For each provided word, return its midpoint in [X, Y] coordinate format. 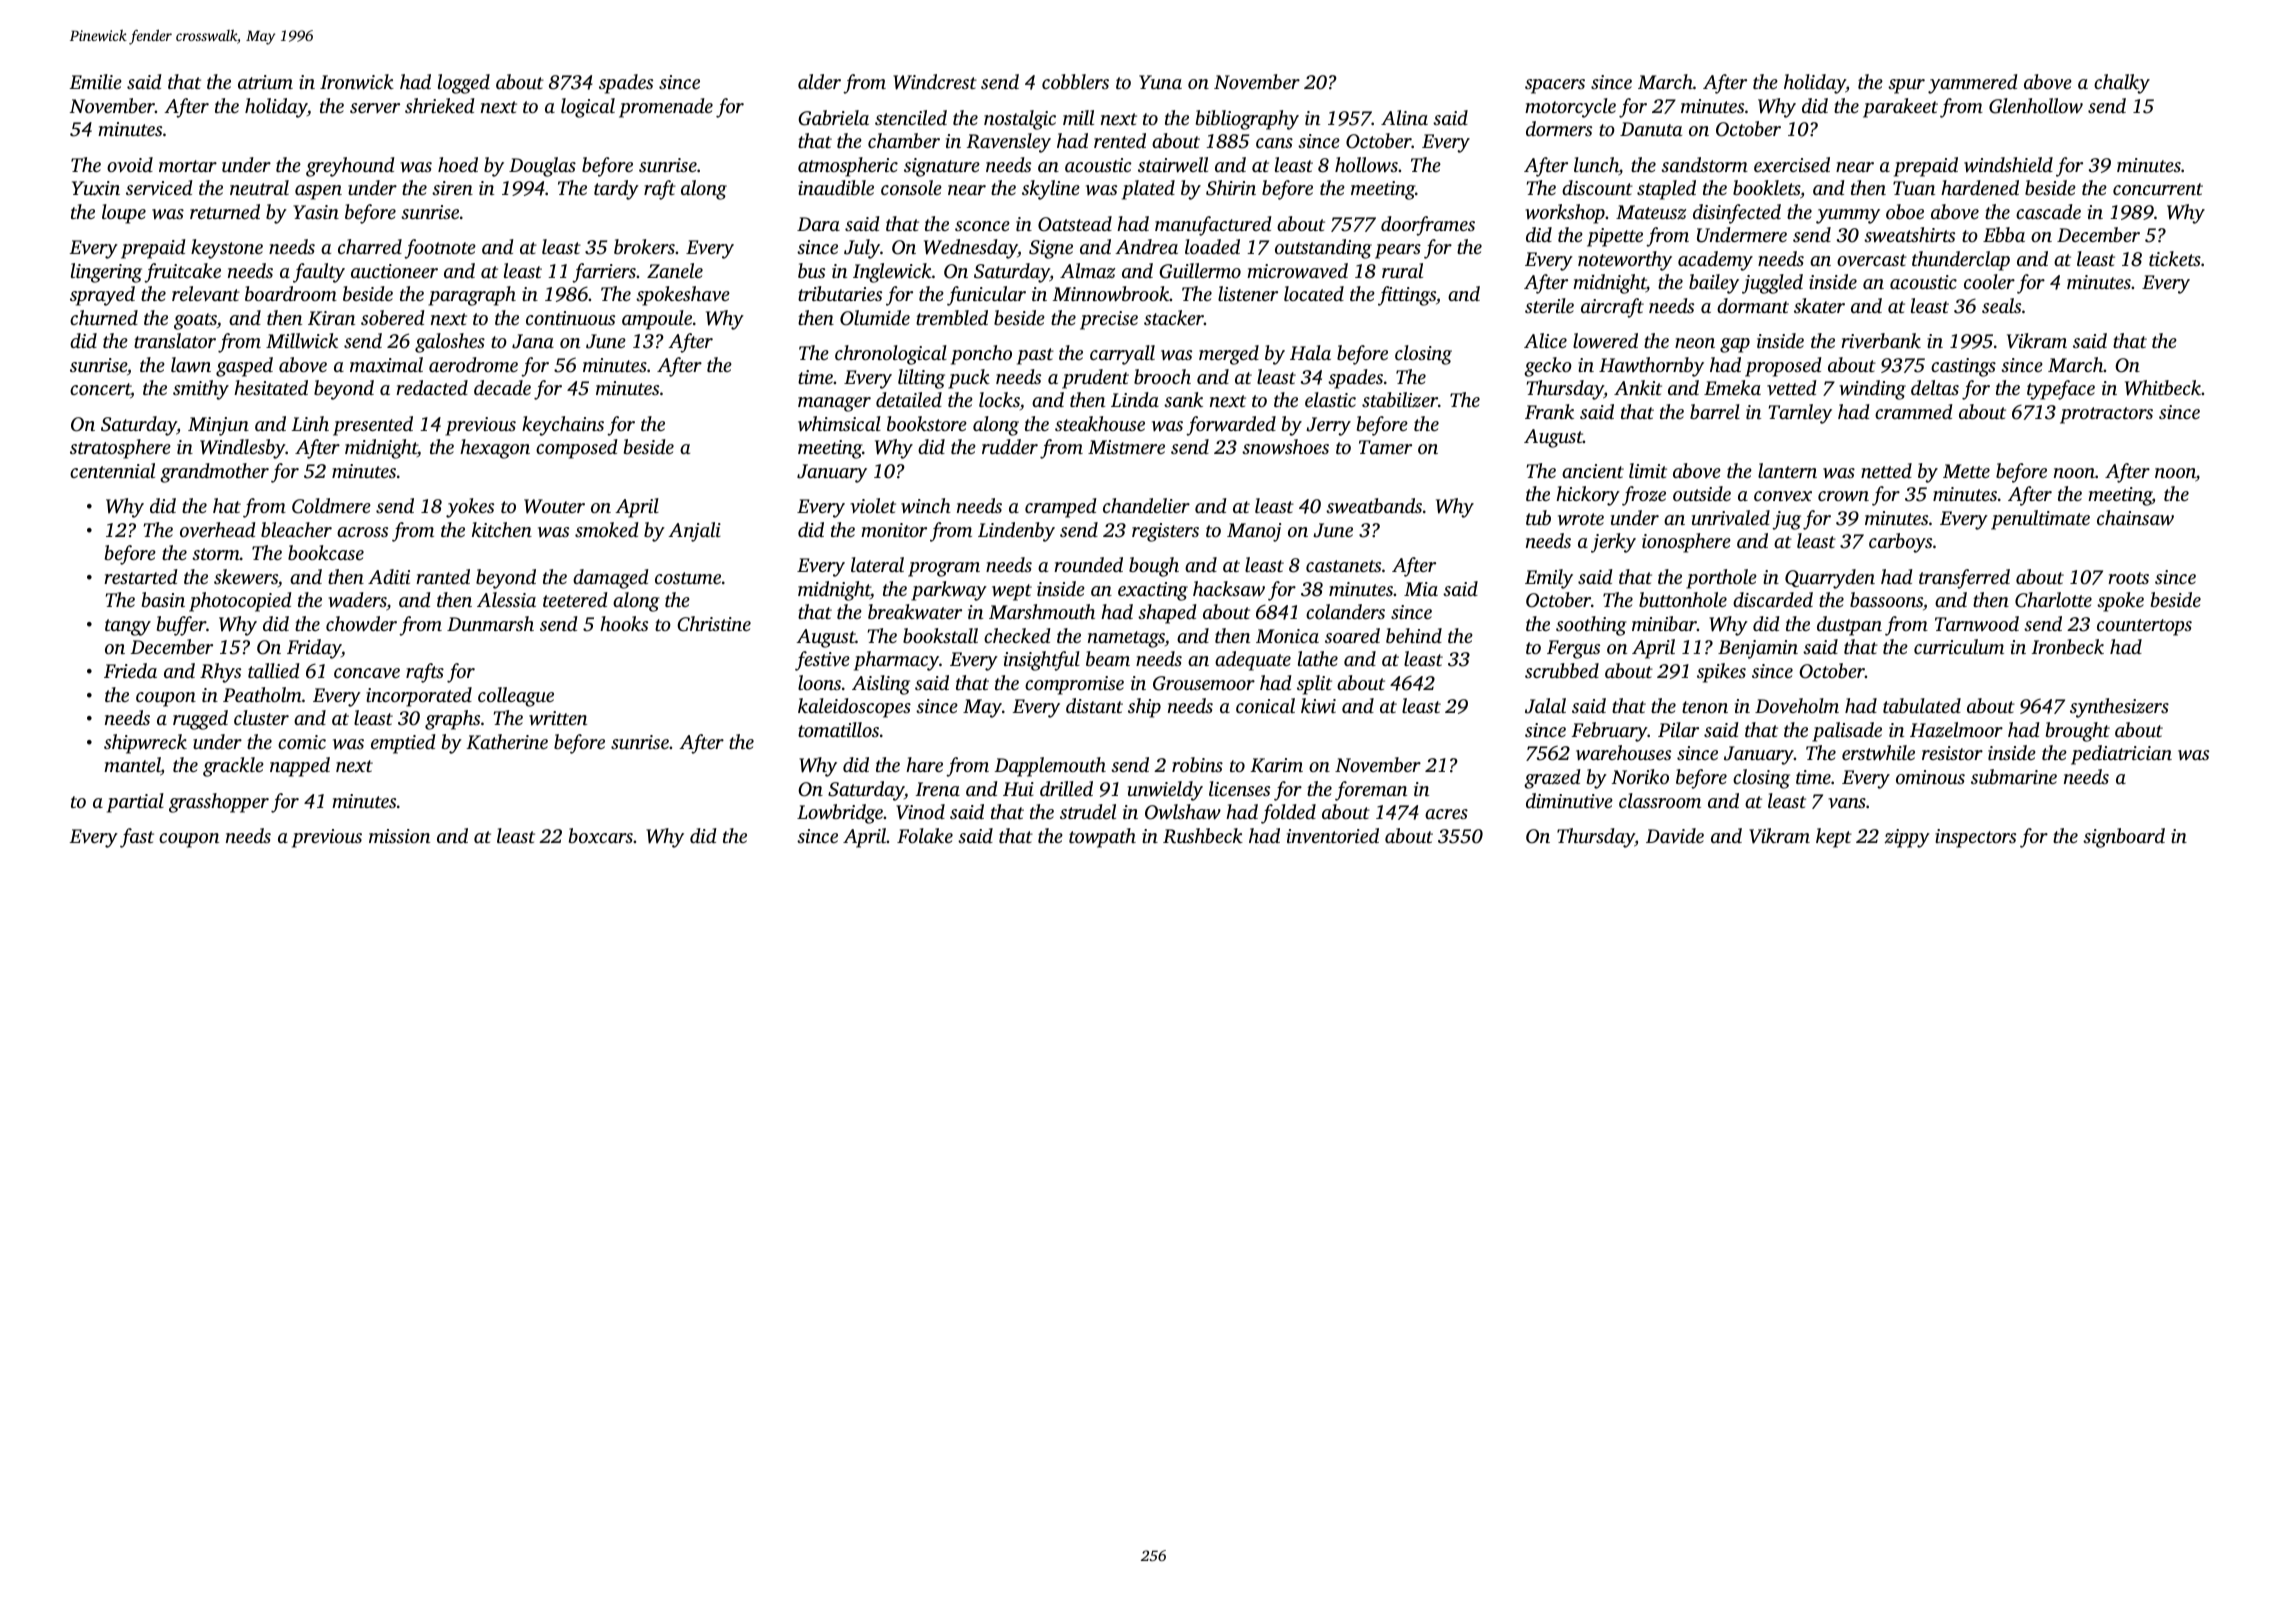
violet [873, 505]
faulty [319, 273]
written [558, 718]
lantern [1787, 470]
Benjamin [1758, 649]
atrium [265, 82]
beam [1108, 658]
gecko [1548, 367]
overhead [218, 530]
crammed [1914, 411]
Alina [1404, 117]
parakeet [1900, 108]
